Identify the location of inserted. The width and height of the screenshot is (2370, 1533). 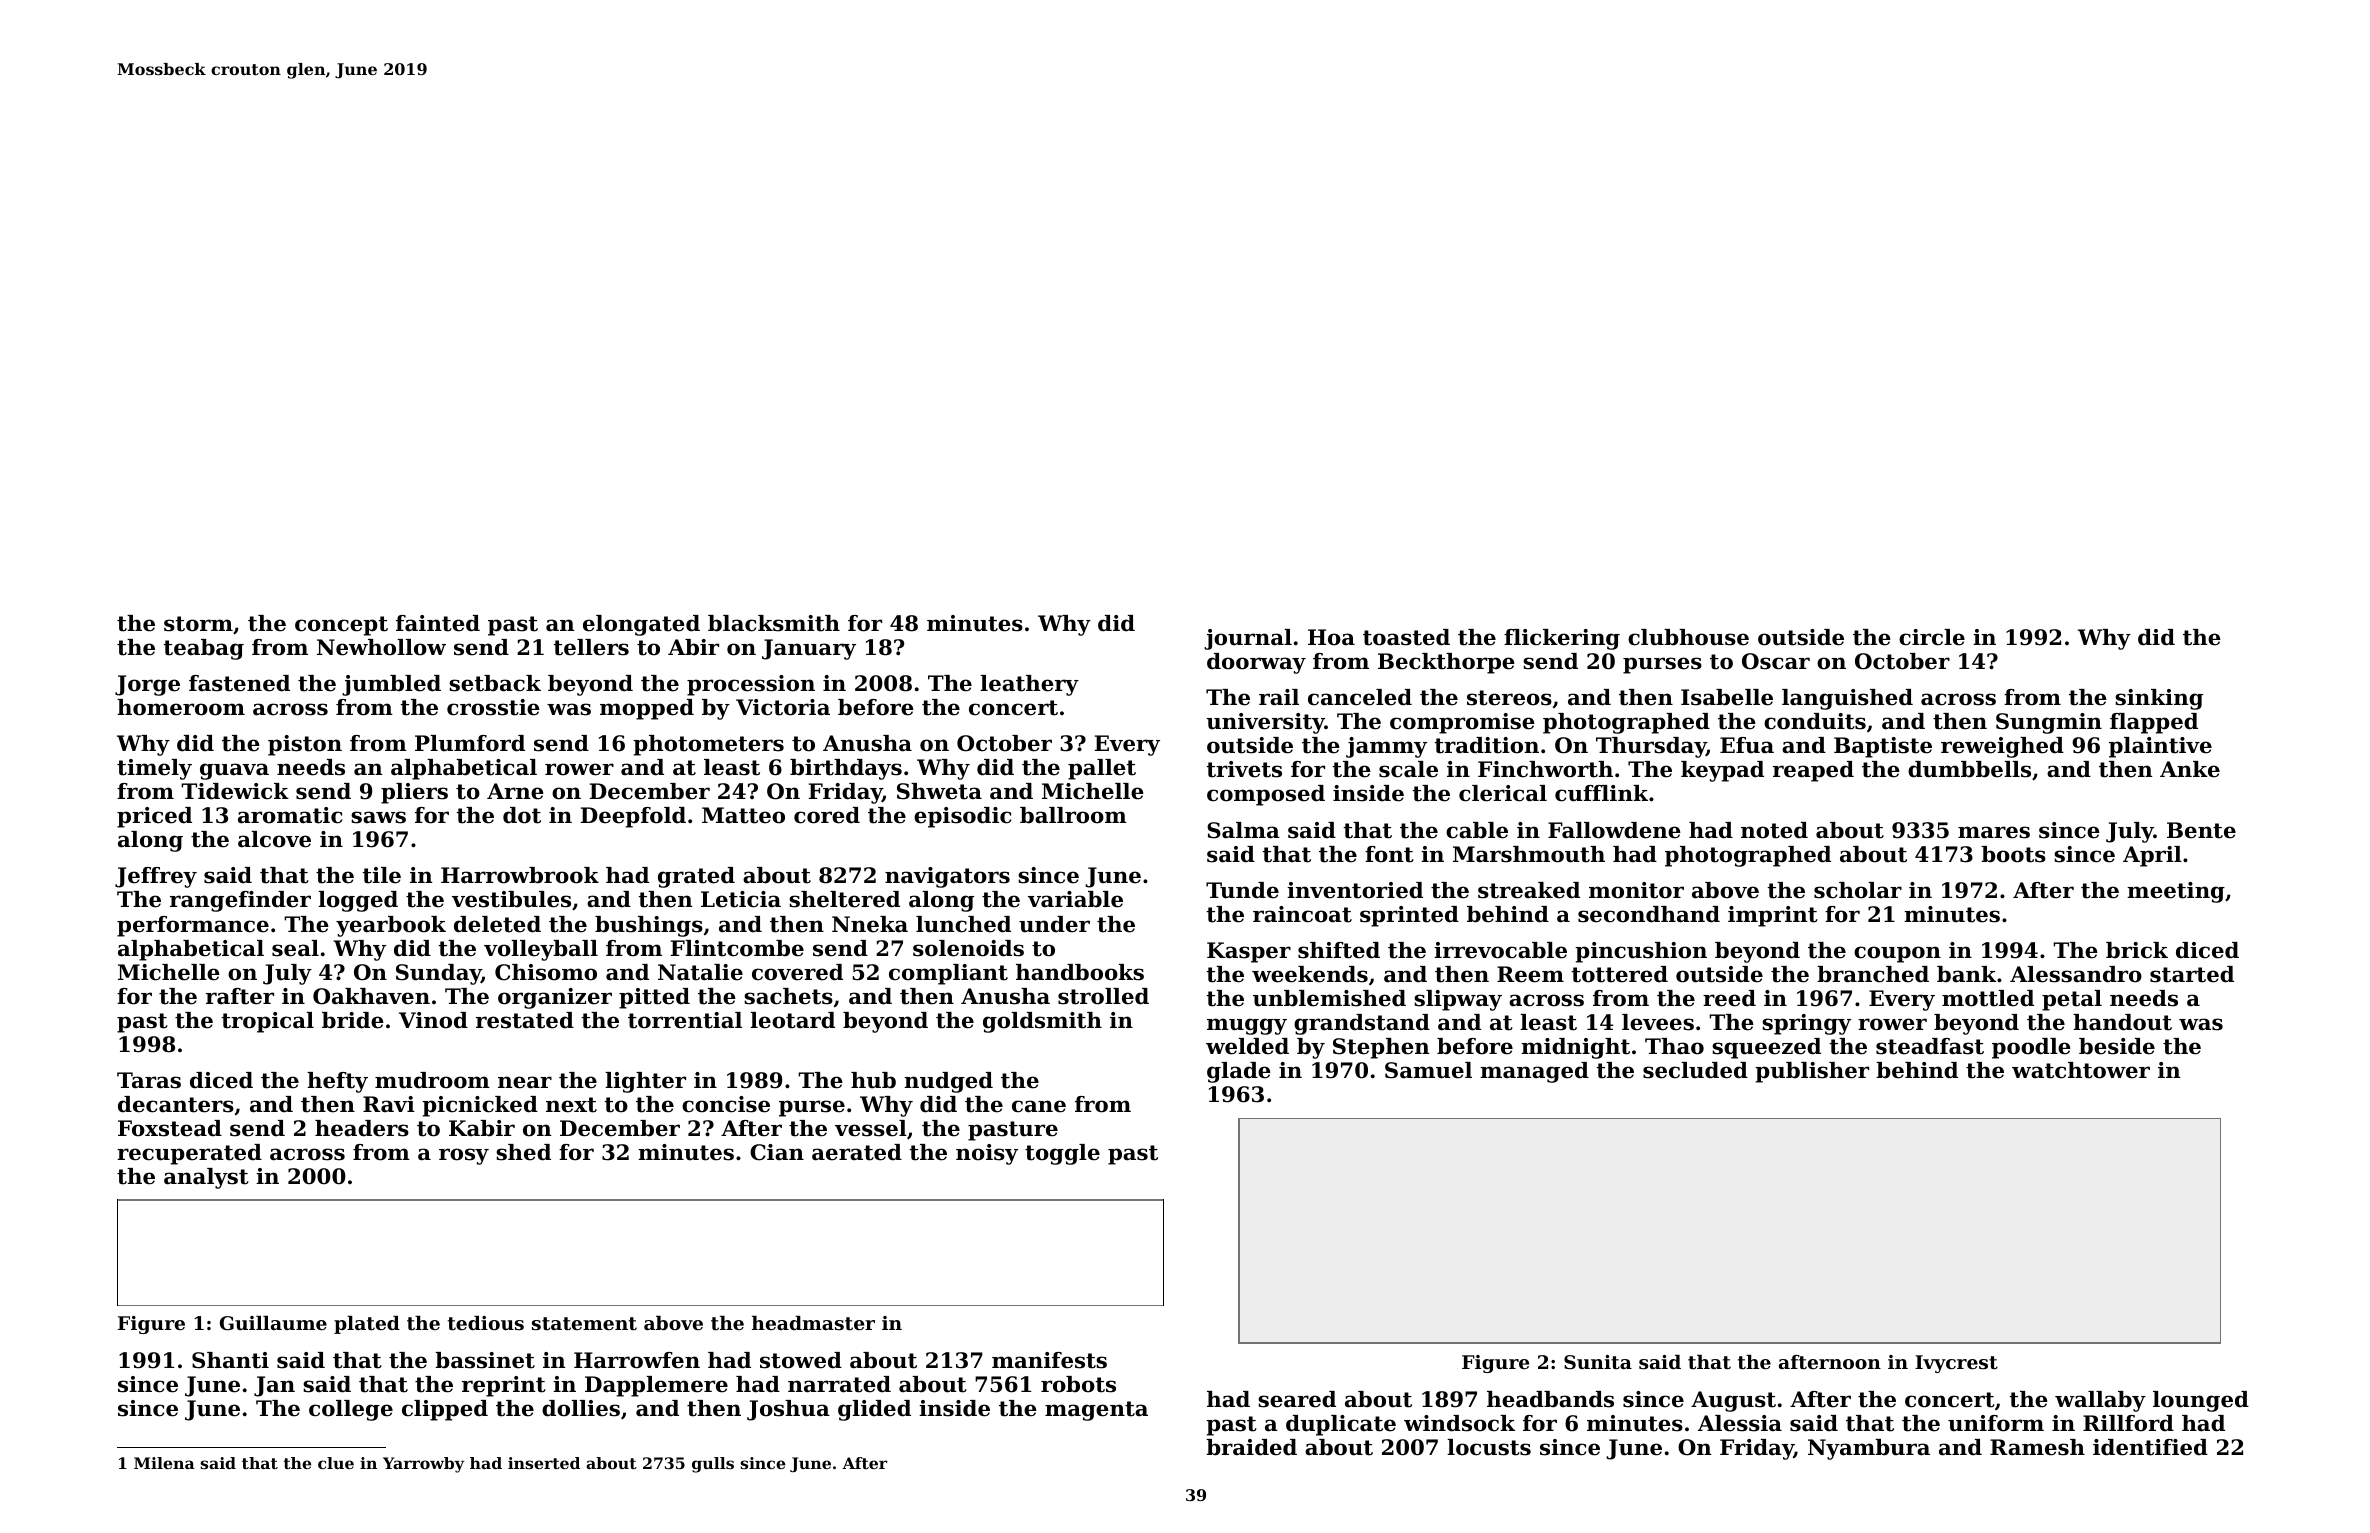
(544, 1463).
